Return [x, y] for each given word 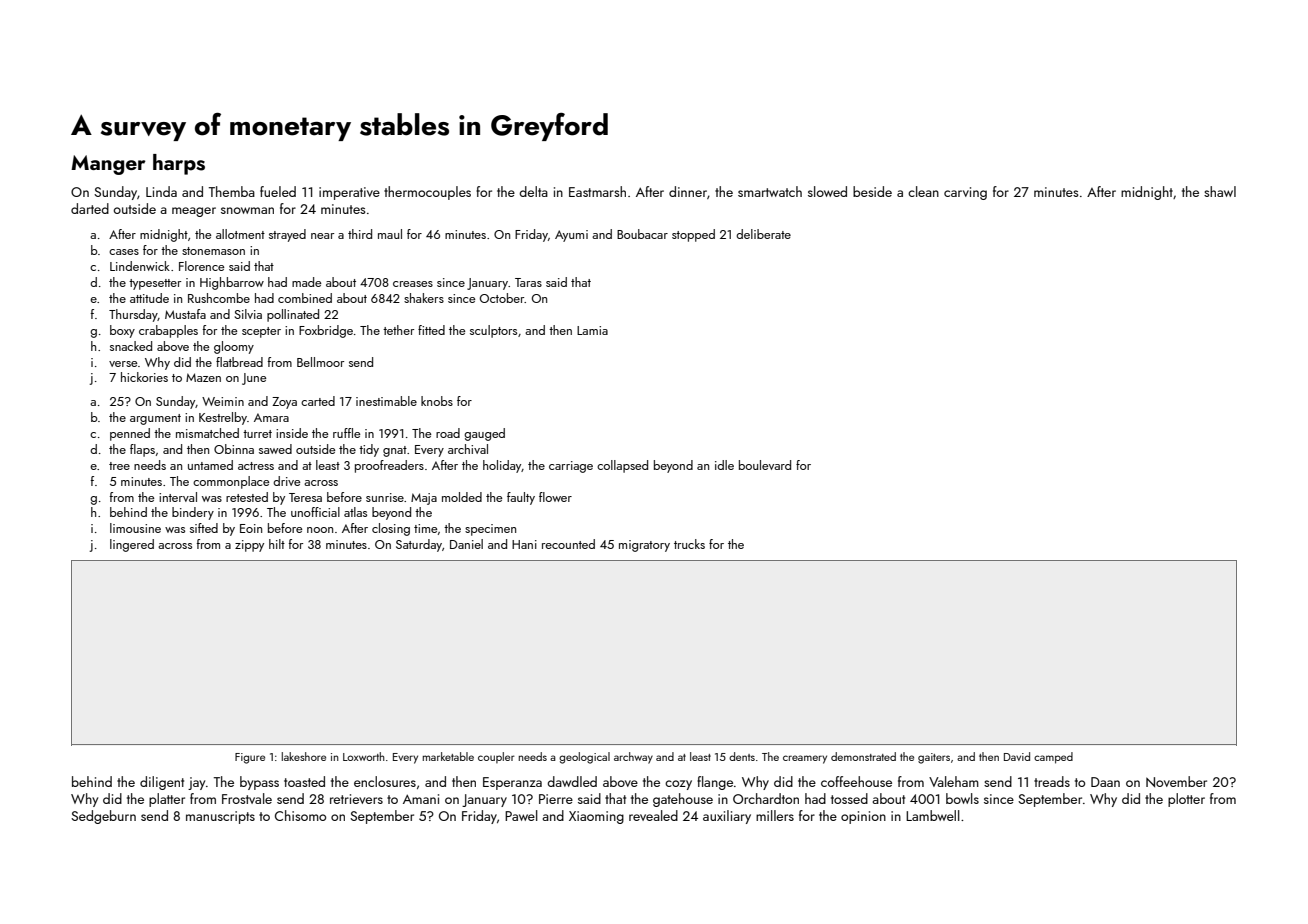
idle [724, 465]
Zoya [284, 403]
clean [923, 191]
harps [179, 164]
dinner [688, 191]
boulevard [765, 465]
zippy [249, 546]
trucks [689, 544]
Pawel [521, 815]
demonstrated [863, 756]
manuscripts [220, 817]
